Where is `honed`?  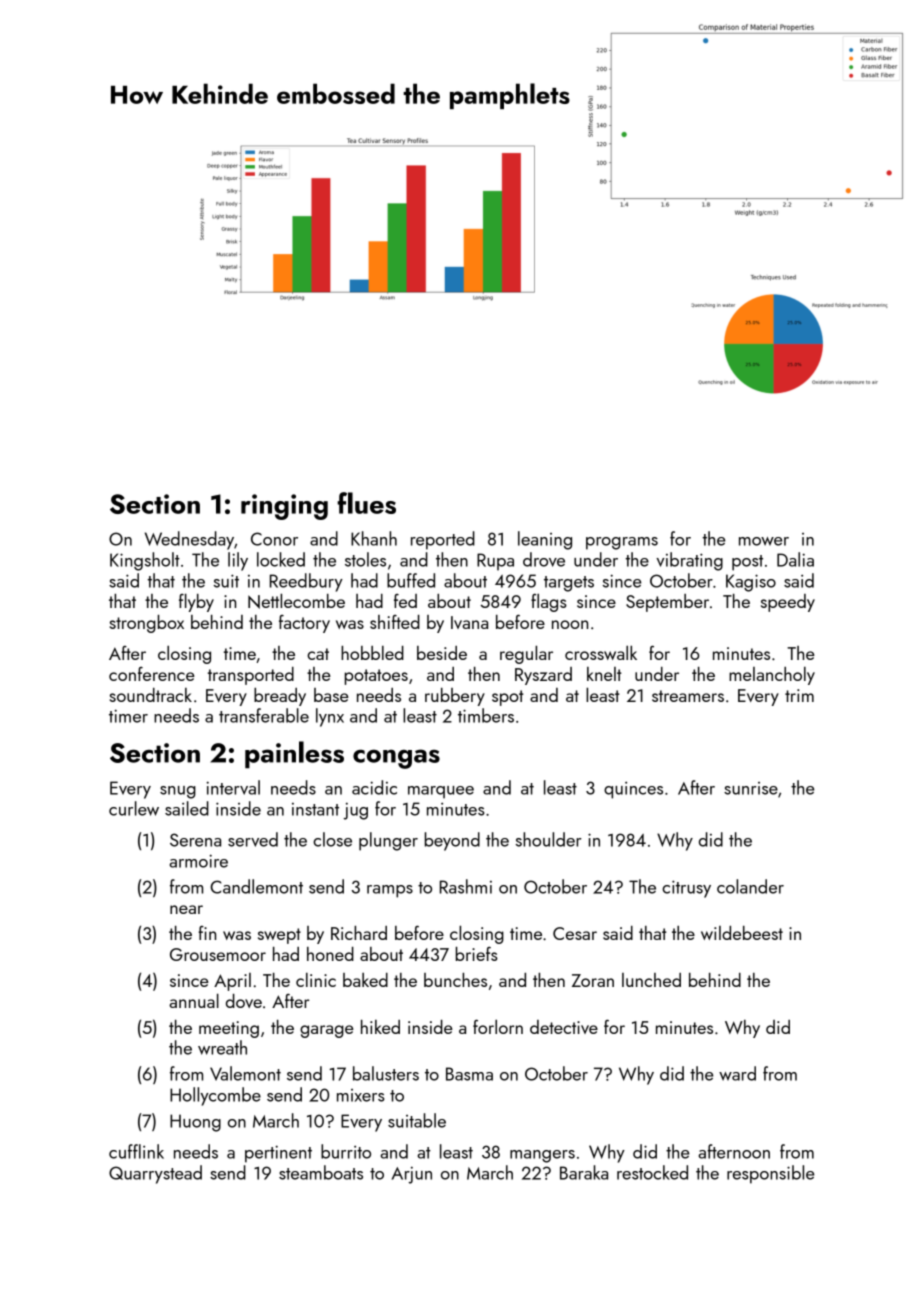 honed is located at coordinates (330, 954).
